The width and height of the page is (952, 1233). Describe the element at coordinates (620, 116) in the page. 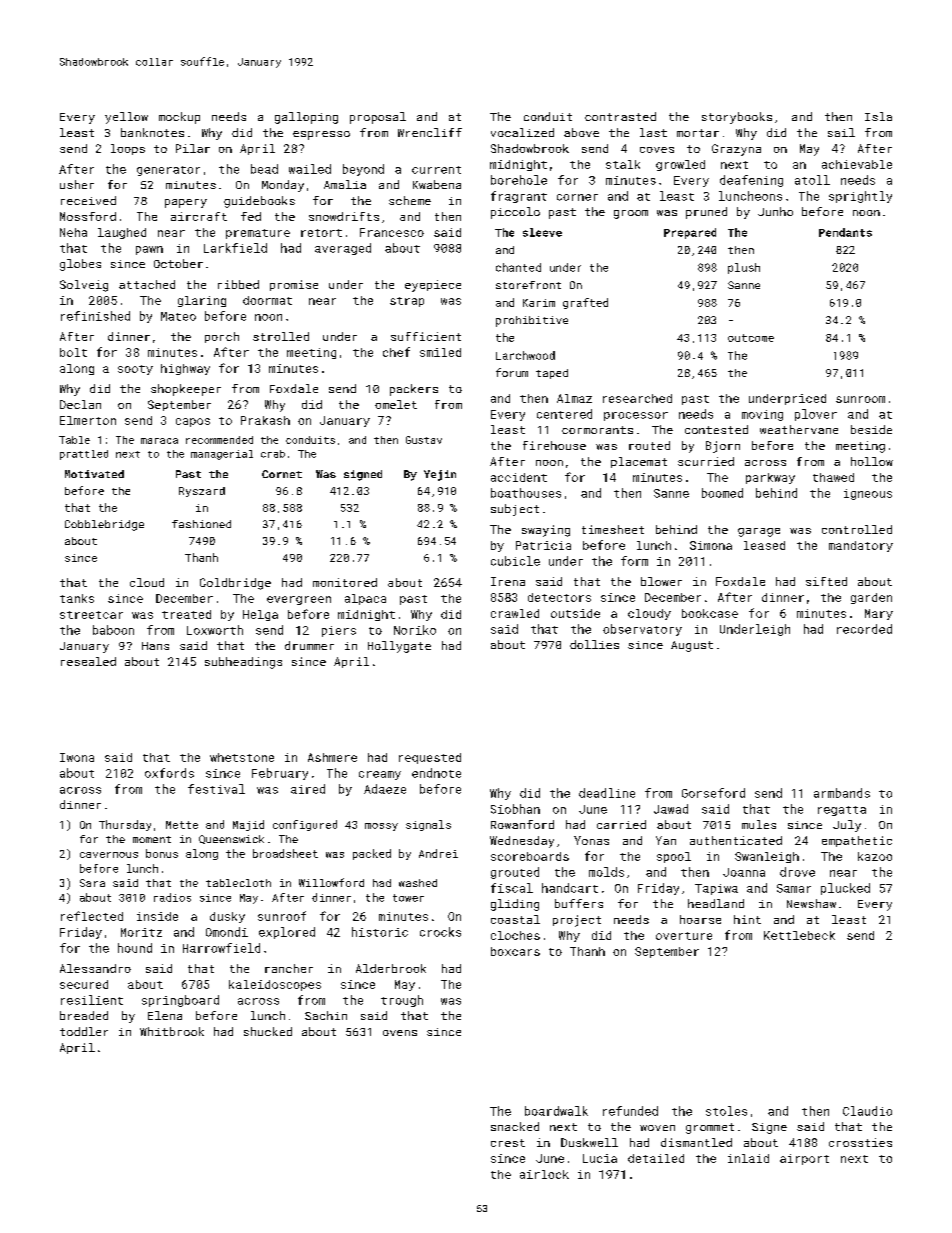

I see `contrasted` at that location.
